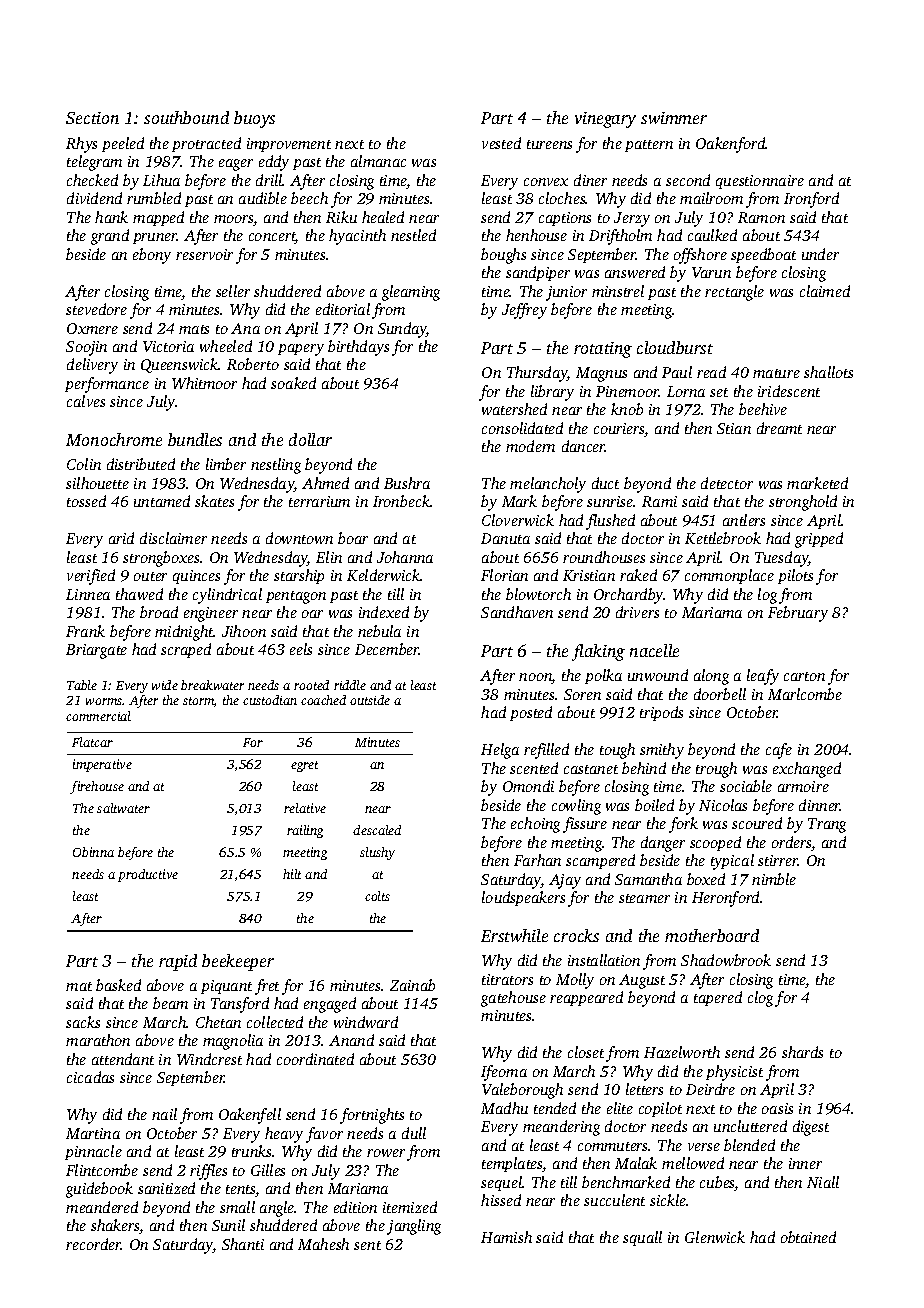  What do you see at coordinates (88, 594) in the screenshot?
I see `Linnea` at bounding box center [88, 594].
